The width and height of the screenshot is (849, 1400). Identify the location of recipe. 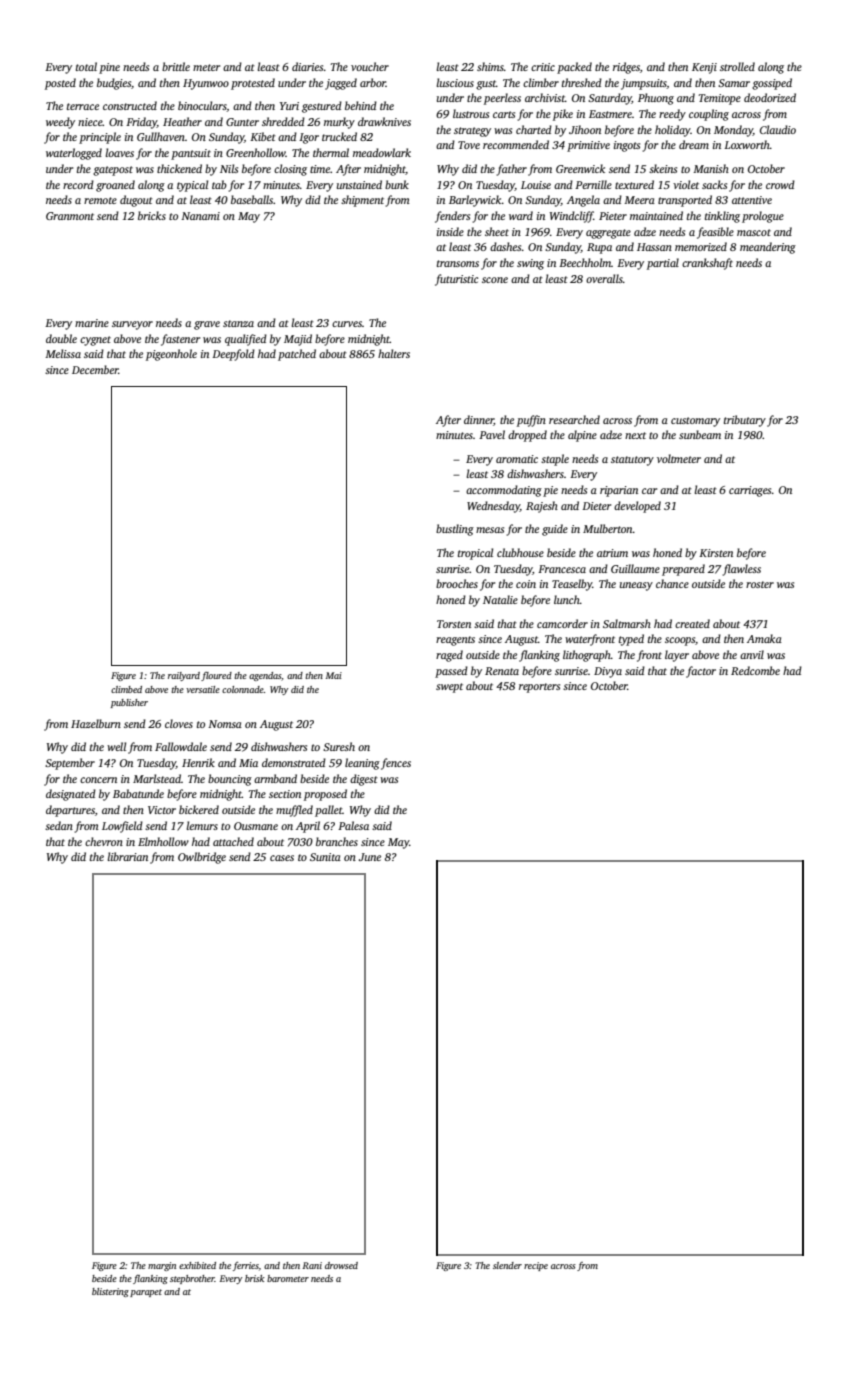
(536, 1266).
